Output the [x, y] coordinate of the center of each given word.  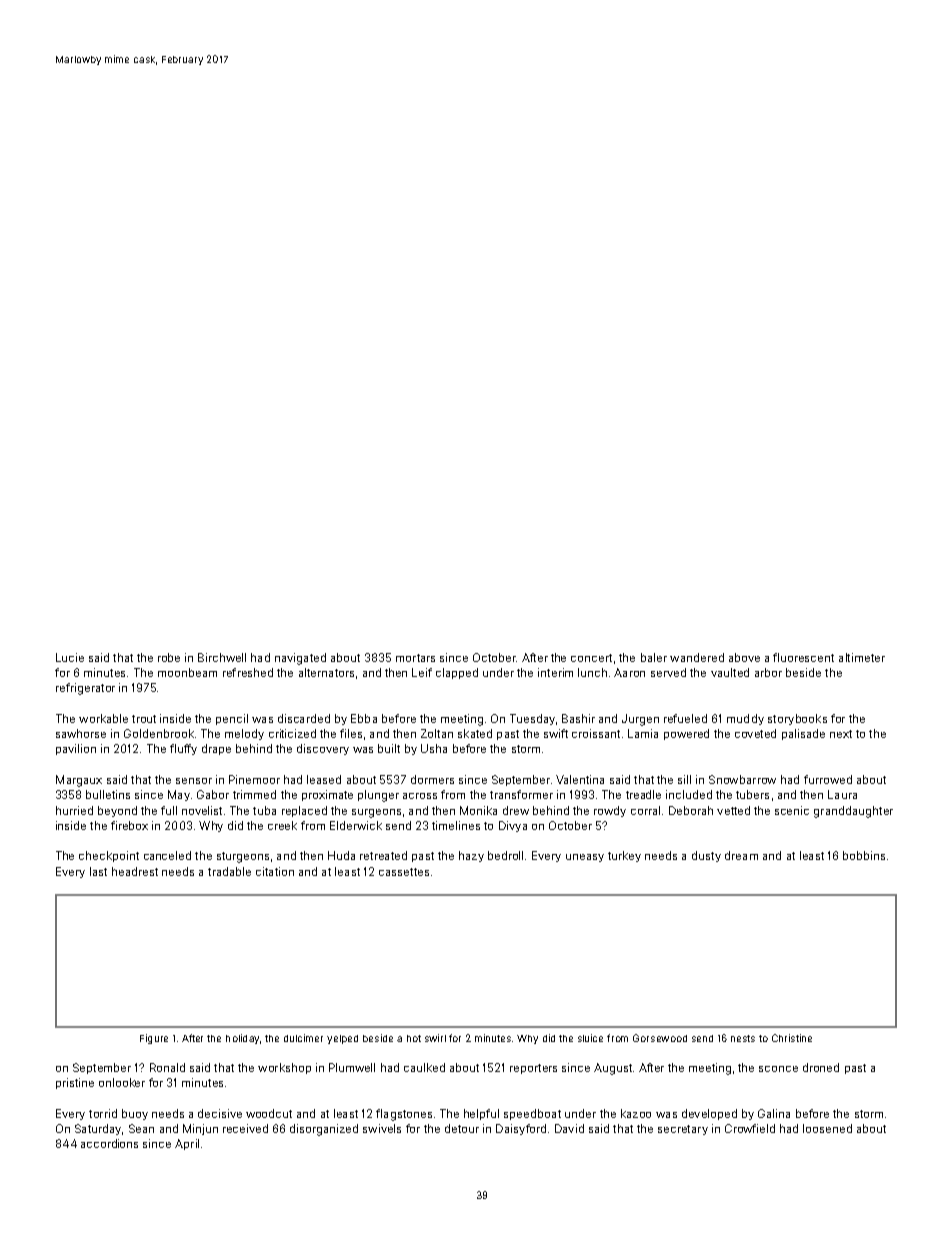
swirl [435, 1038]
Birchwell [222, 657]
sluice [590, 1038]
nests [743, 1038]
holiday [242, 1039]
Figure [154, 1039]
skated [475, 733]
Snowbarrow [742, 779]
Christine [792, 1038]
